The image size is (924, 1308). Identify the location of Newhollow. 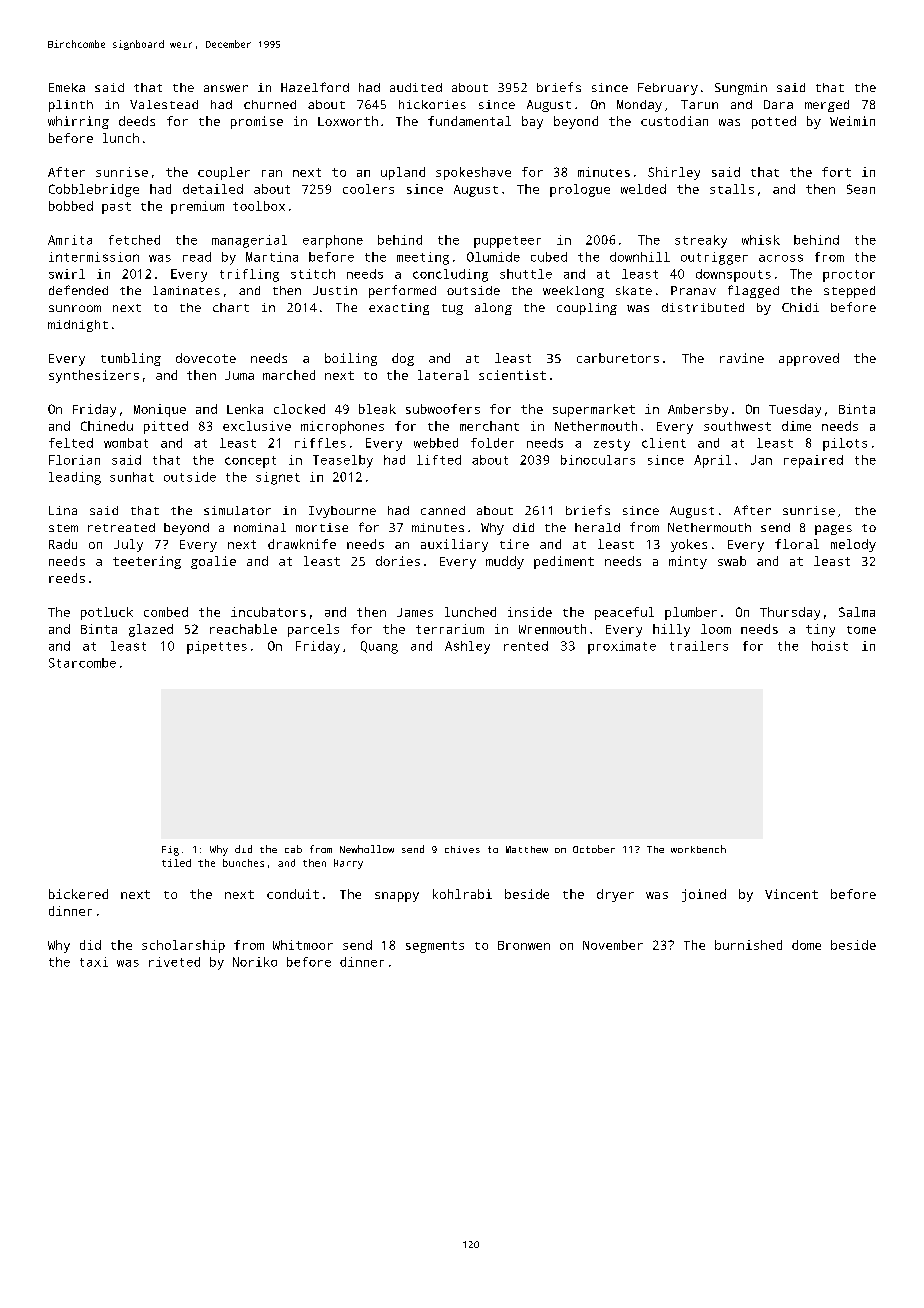
(367, 849).
